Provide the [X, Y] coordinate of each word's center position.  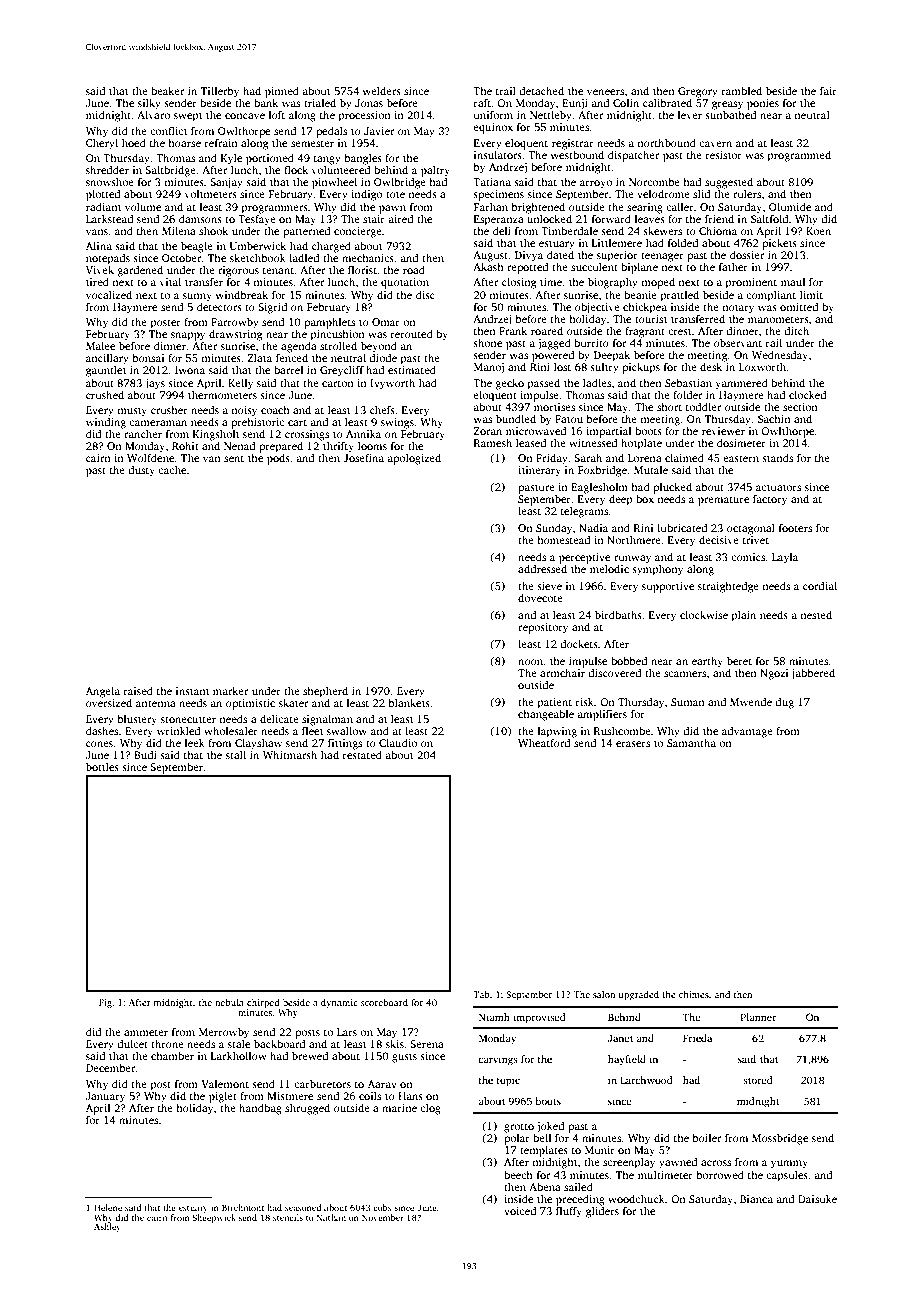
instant [192, 691]
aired [400, 219]
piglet [223, 1097]
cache [172, 469]
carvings [498, 1060]
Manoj [489, 368]
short [669, 407]
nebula [229, 1002]
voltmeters [210, 194]
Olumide [790, 206]
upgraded [639, 995]
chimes [694, 994]
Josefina [363, 458]
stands [777, 457]
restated [362, 754]
